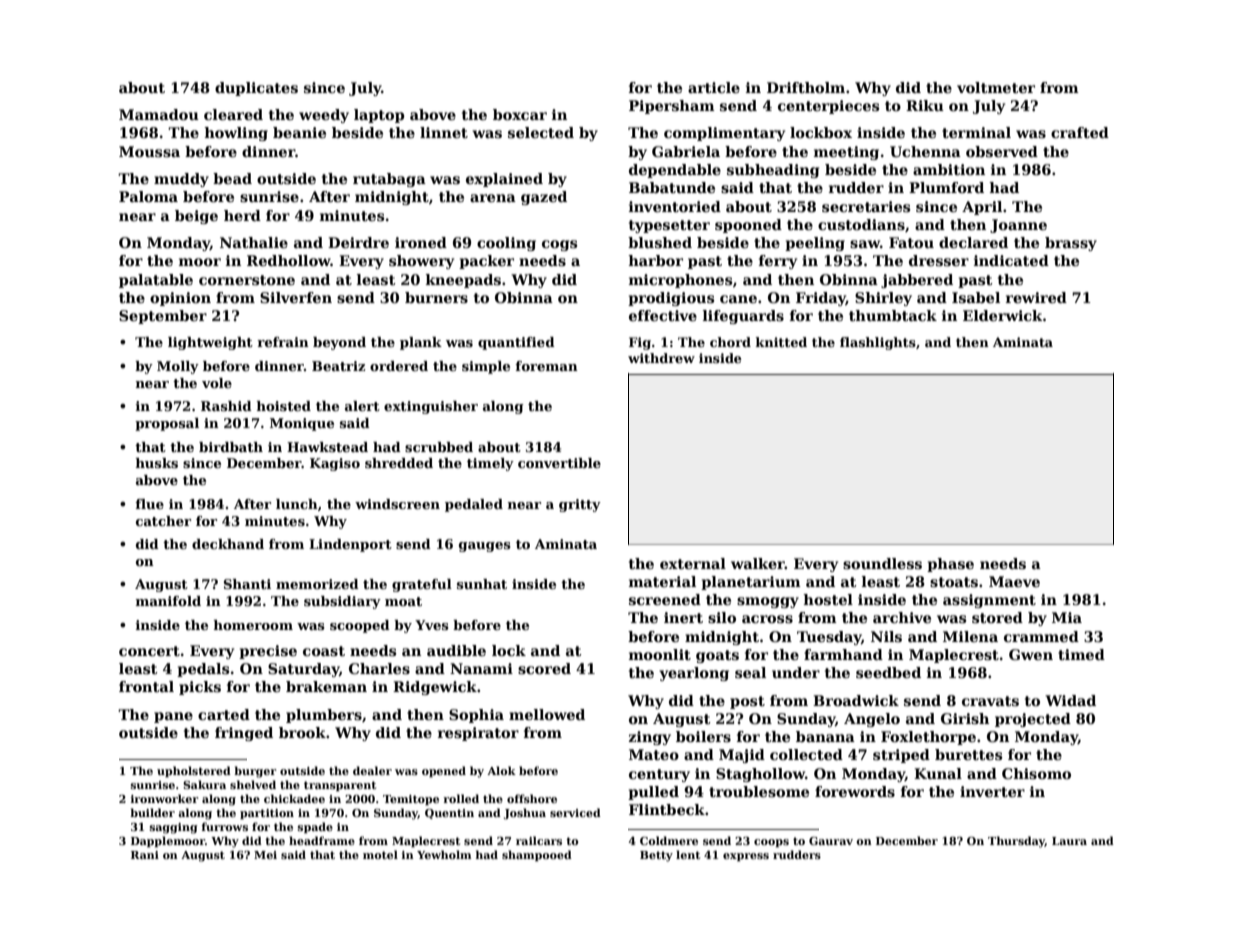  I want to click on herd, so click(242, 215).
